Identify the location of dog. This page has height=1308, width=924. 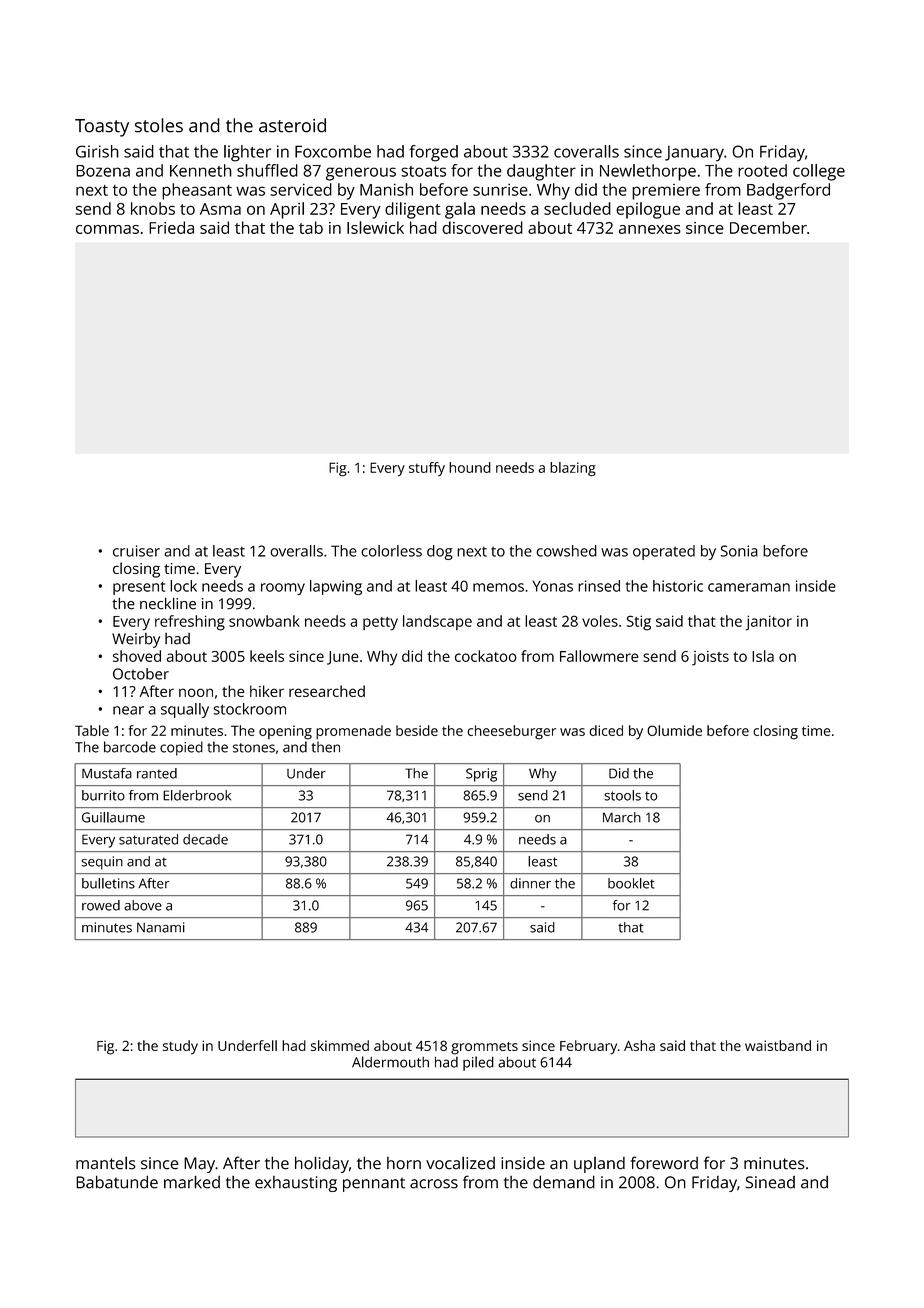
(440, 552).
